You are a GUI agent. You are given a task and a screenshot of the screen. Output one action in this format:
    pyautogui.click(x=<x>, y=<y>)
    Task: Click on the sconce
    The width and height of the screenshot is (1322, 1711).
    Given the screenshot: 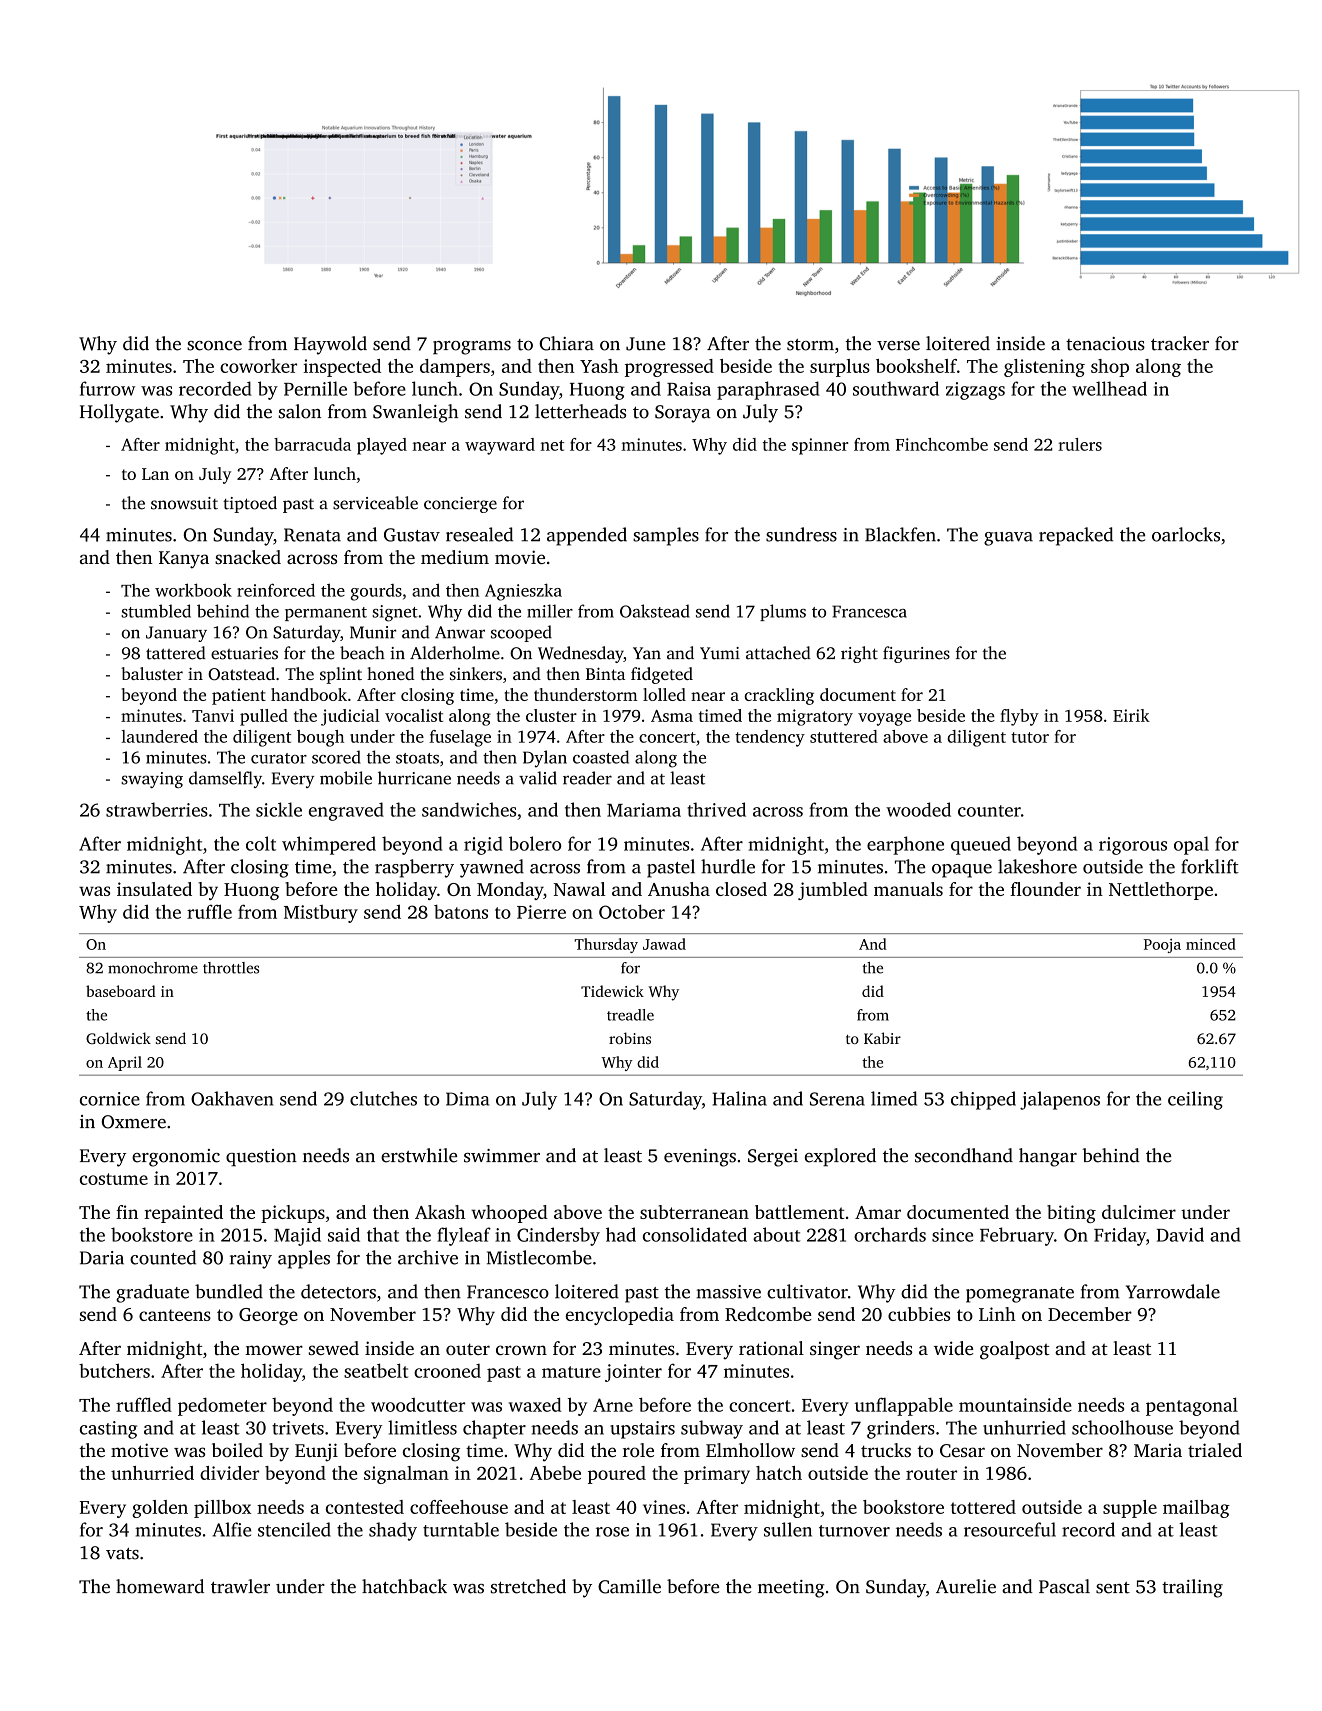 What is the action you would take?
    pyautogui.click(x=214, y=346)
